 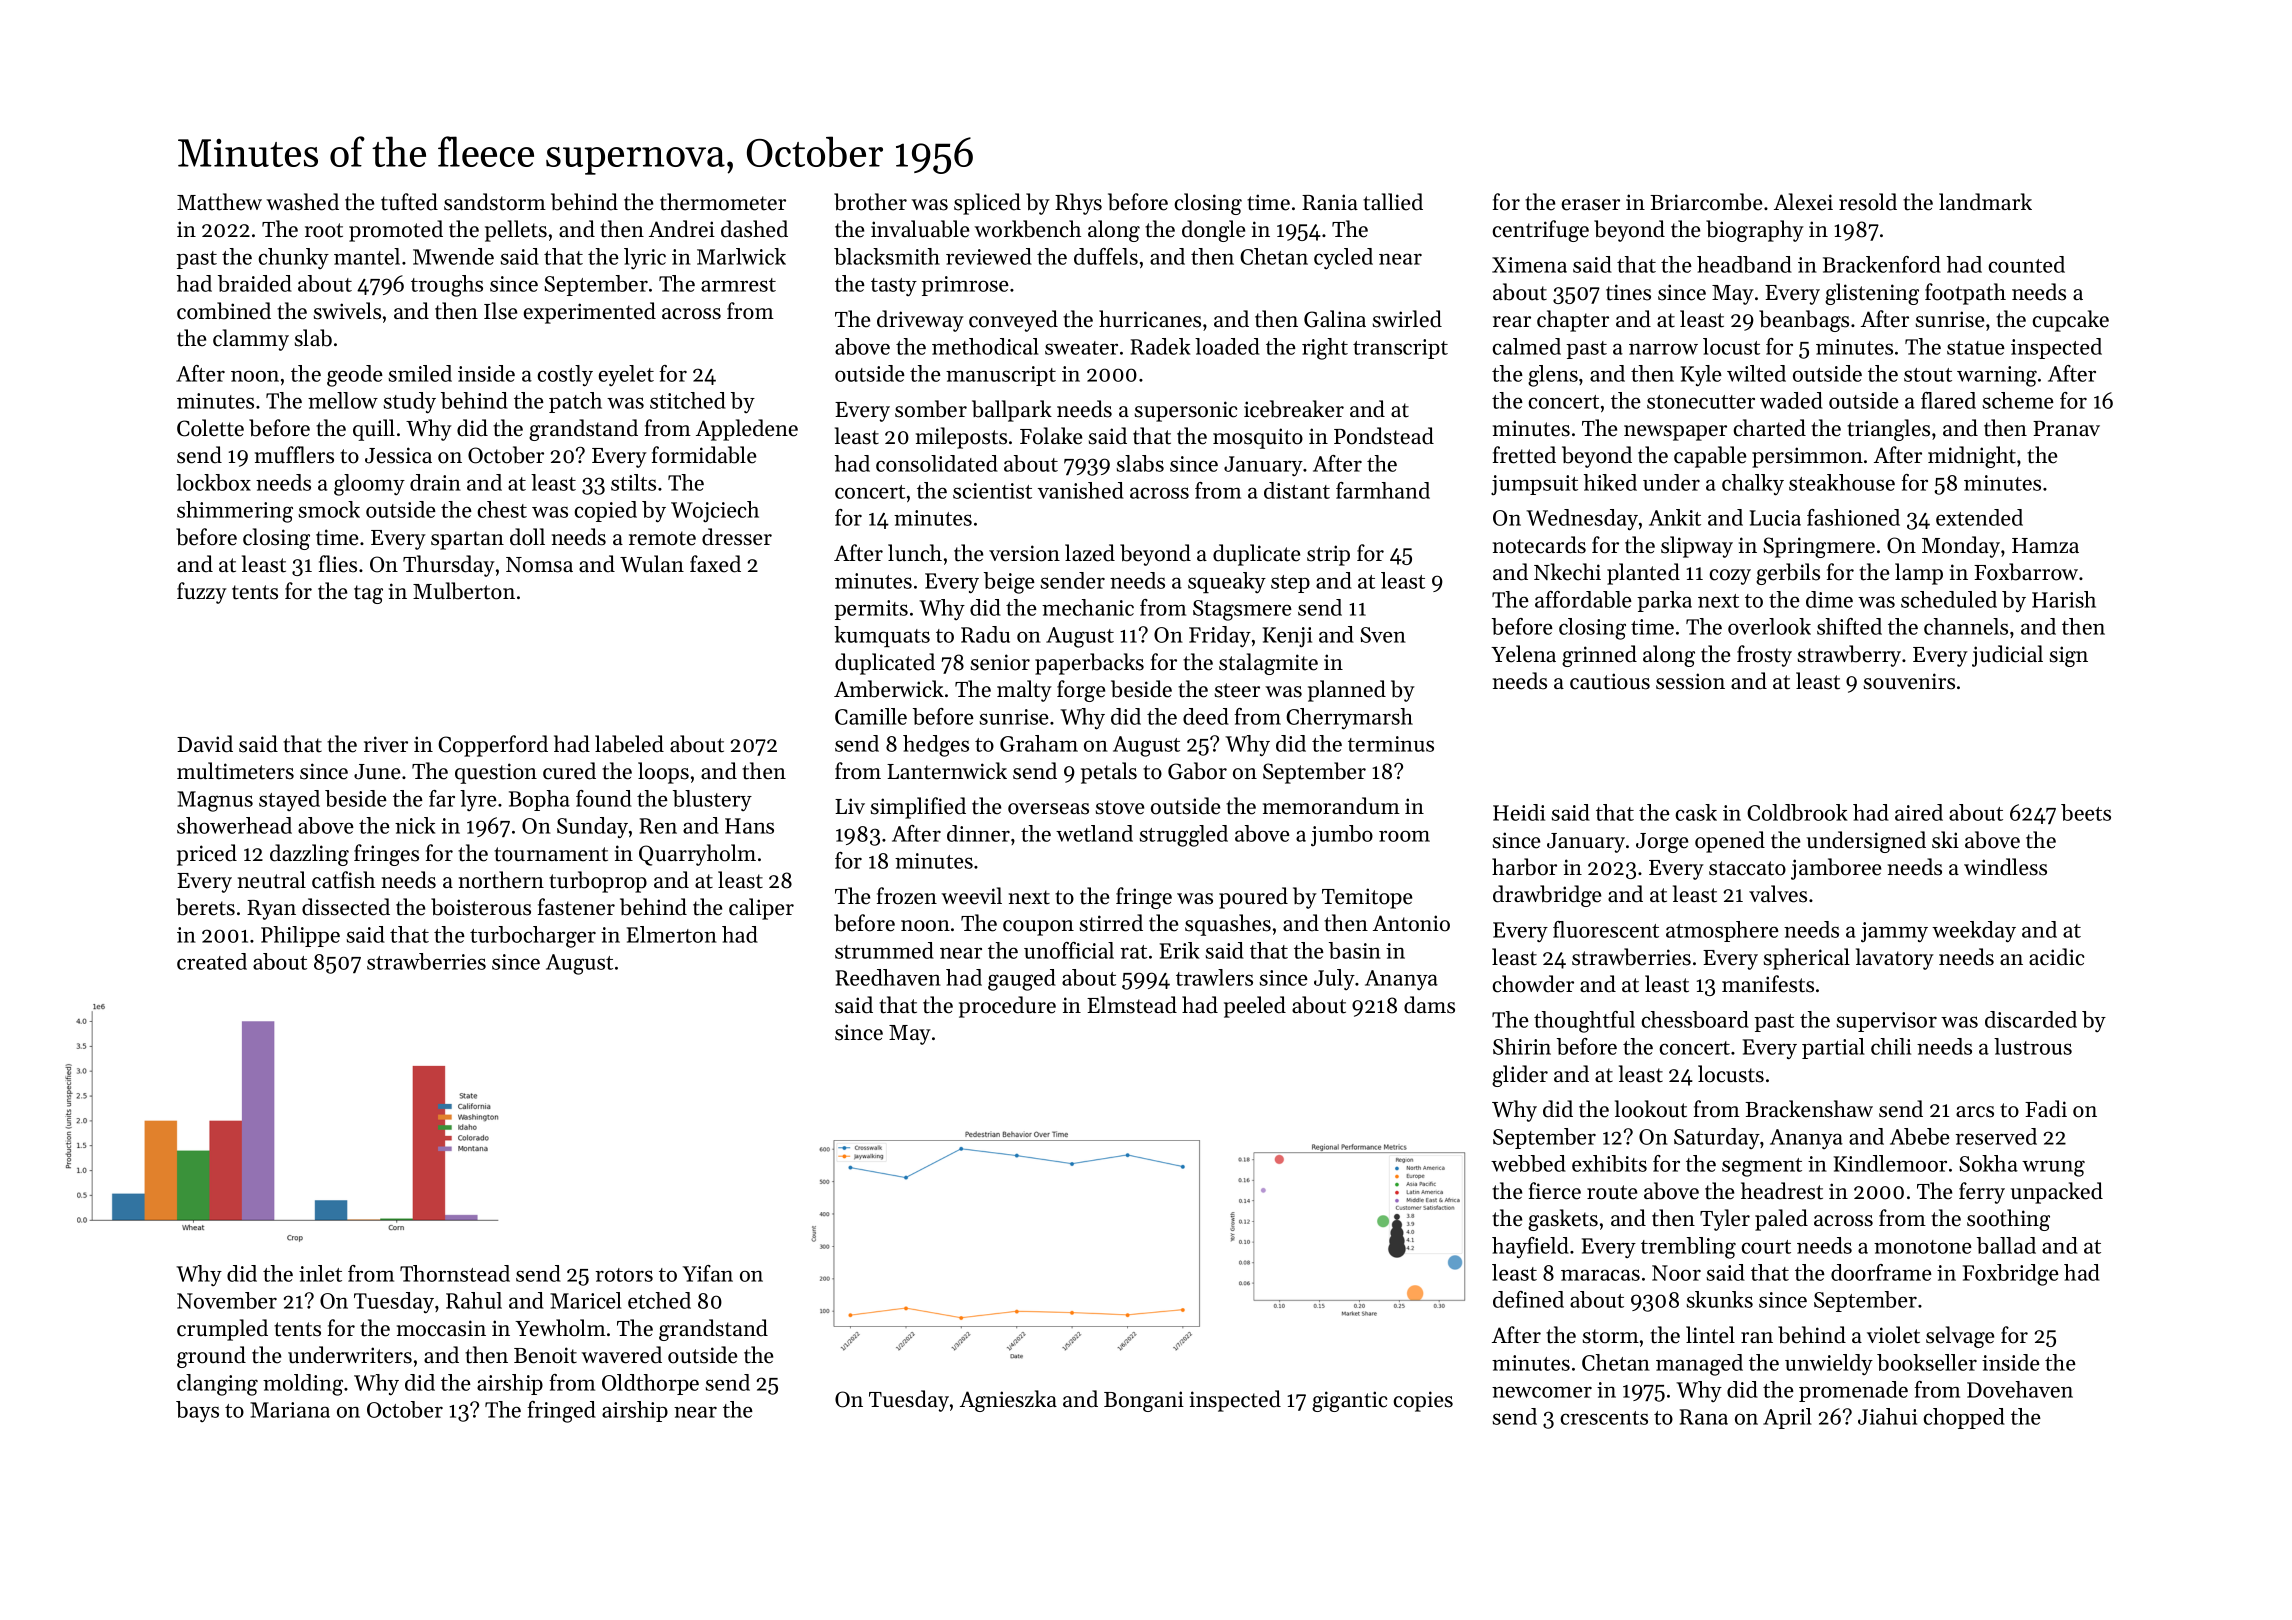 What do you see at coordinates (650, 1384) in the image?
I see `Oldthorpe` at bounding box center [650, 1384].
